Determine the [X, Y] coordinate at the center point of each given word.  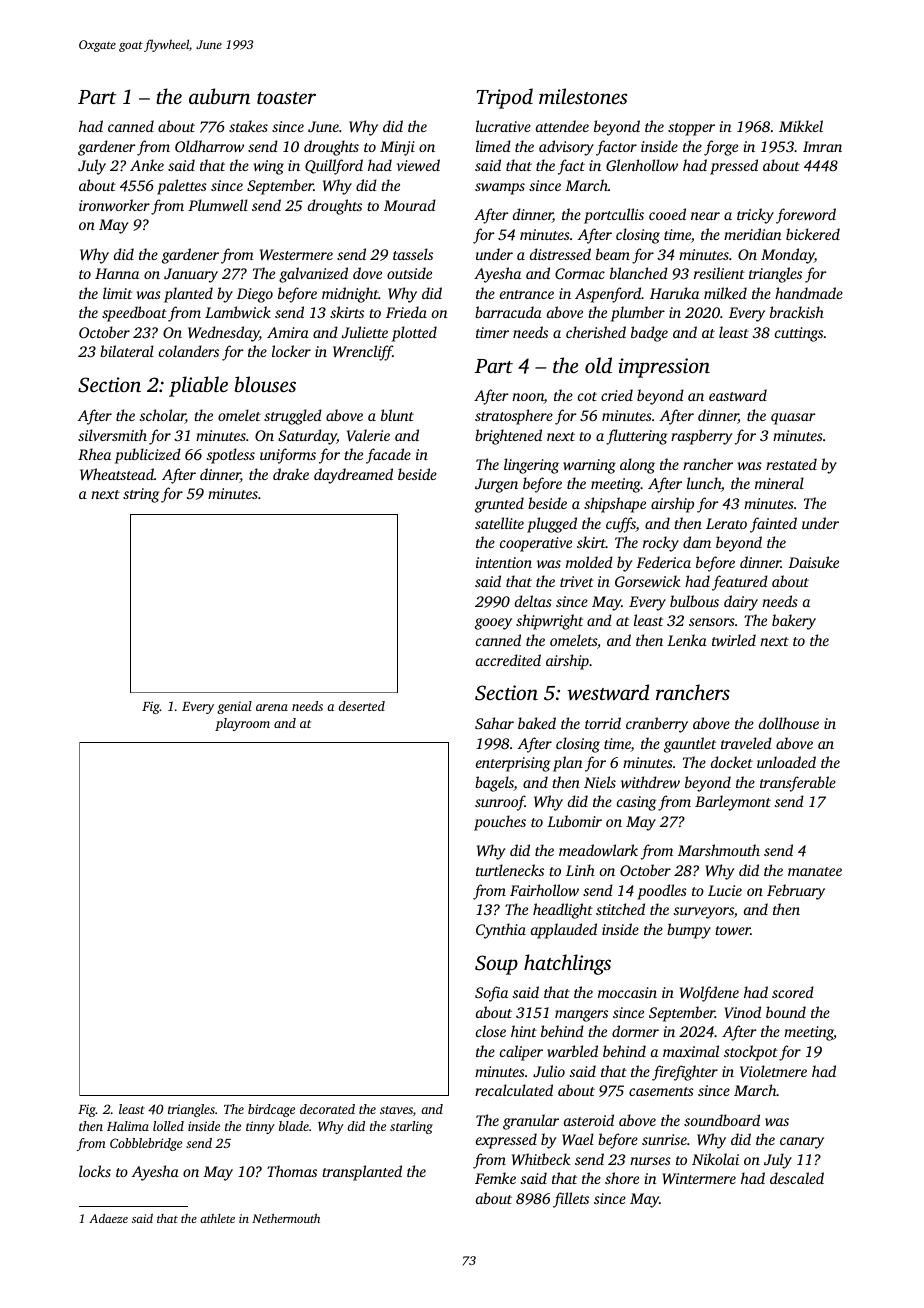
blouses [265, 384]
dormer [635, 1031]
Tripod [505, 98]
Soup [496, 965]
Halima [128, 1126]
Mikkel [801, 126]
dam [697, 542]
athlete [217, 1218]
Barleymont [733, 803]
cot [587, 396]
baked [537, 723]
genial [234, 707]
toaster [286, 98]
